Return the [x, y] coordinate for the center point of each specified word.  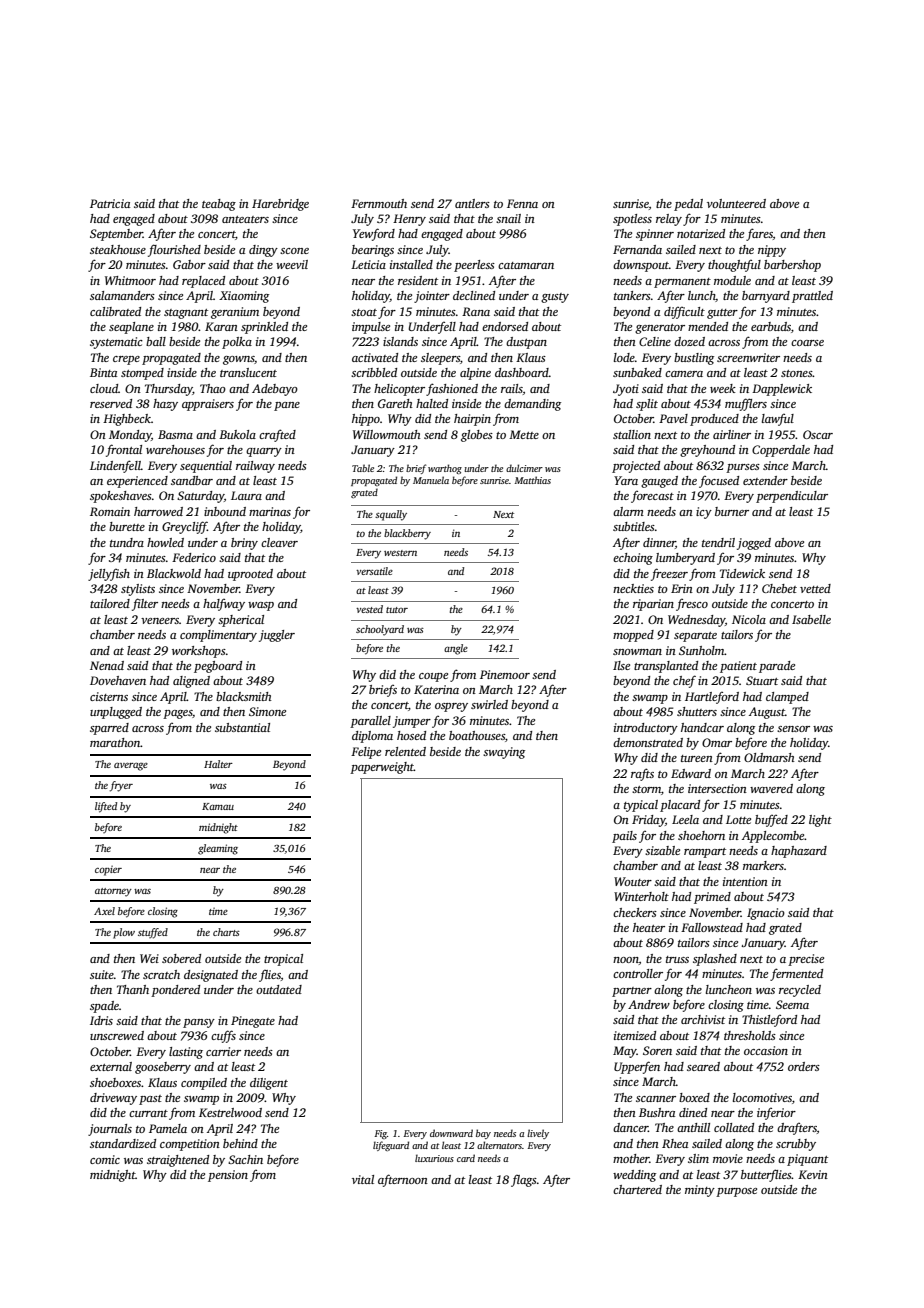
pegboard [218, 667]
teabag [219, 205]
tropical [283, 960]
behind [240, 1143]
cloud [104, 388]
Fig [380, 1134]
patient [738, 667]
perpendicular [792, 497]
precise [806, 960]
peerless [474, 266]
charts [226, 932]
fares [759, 234]
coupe [433, 677]
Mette [524, 434]
